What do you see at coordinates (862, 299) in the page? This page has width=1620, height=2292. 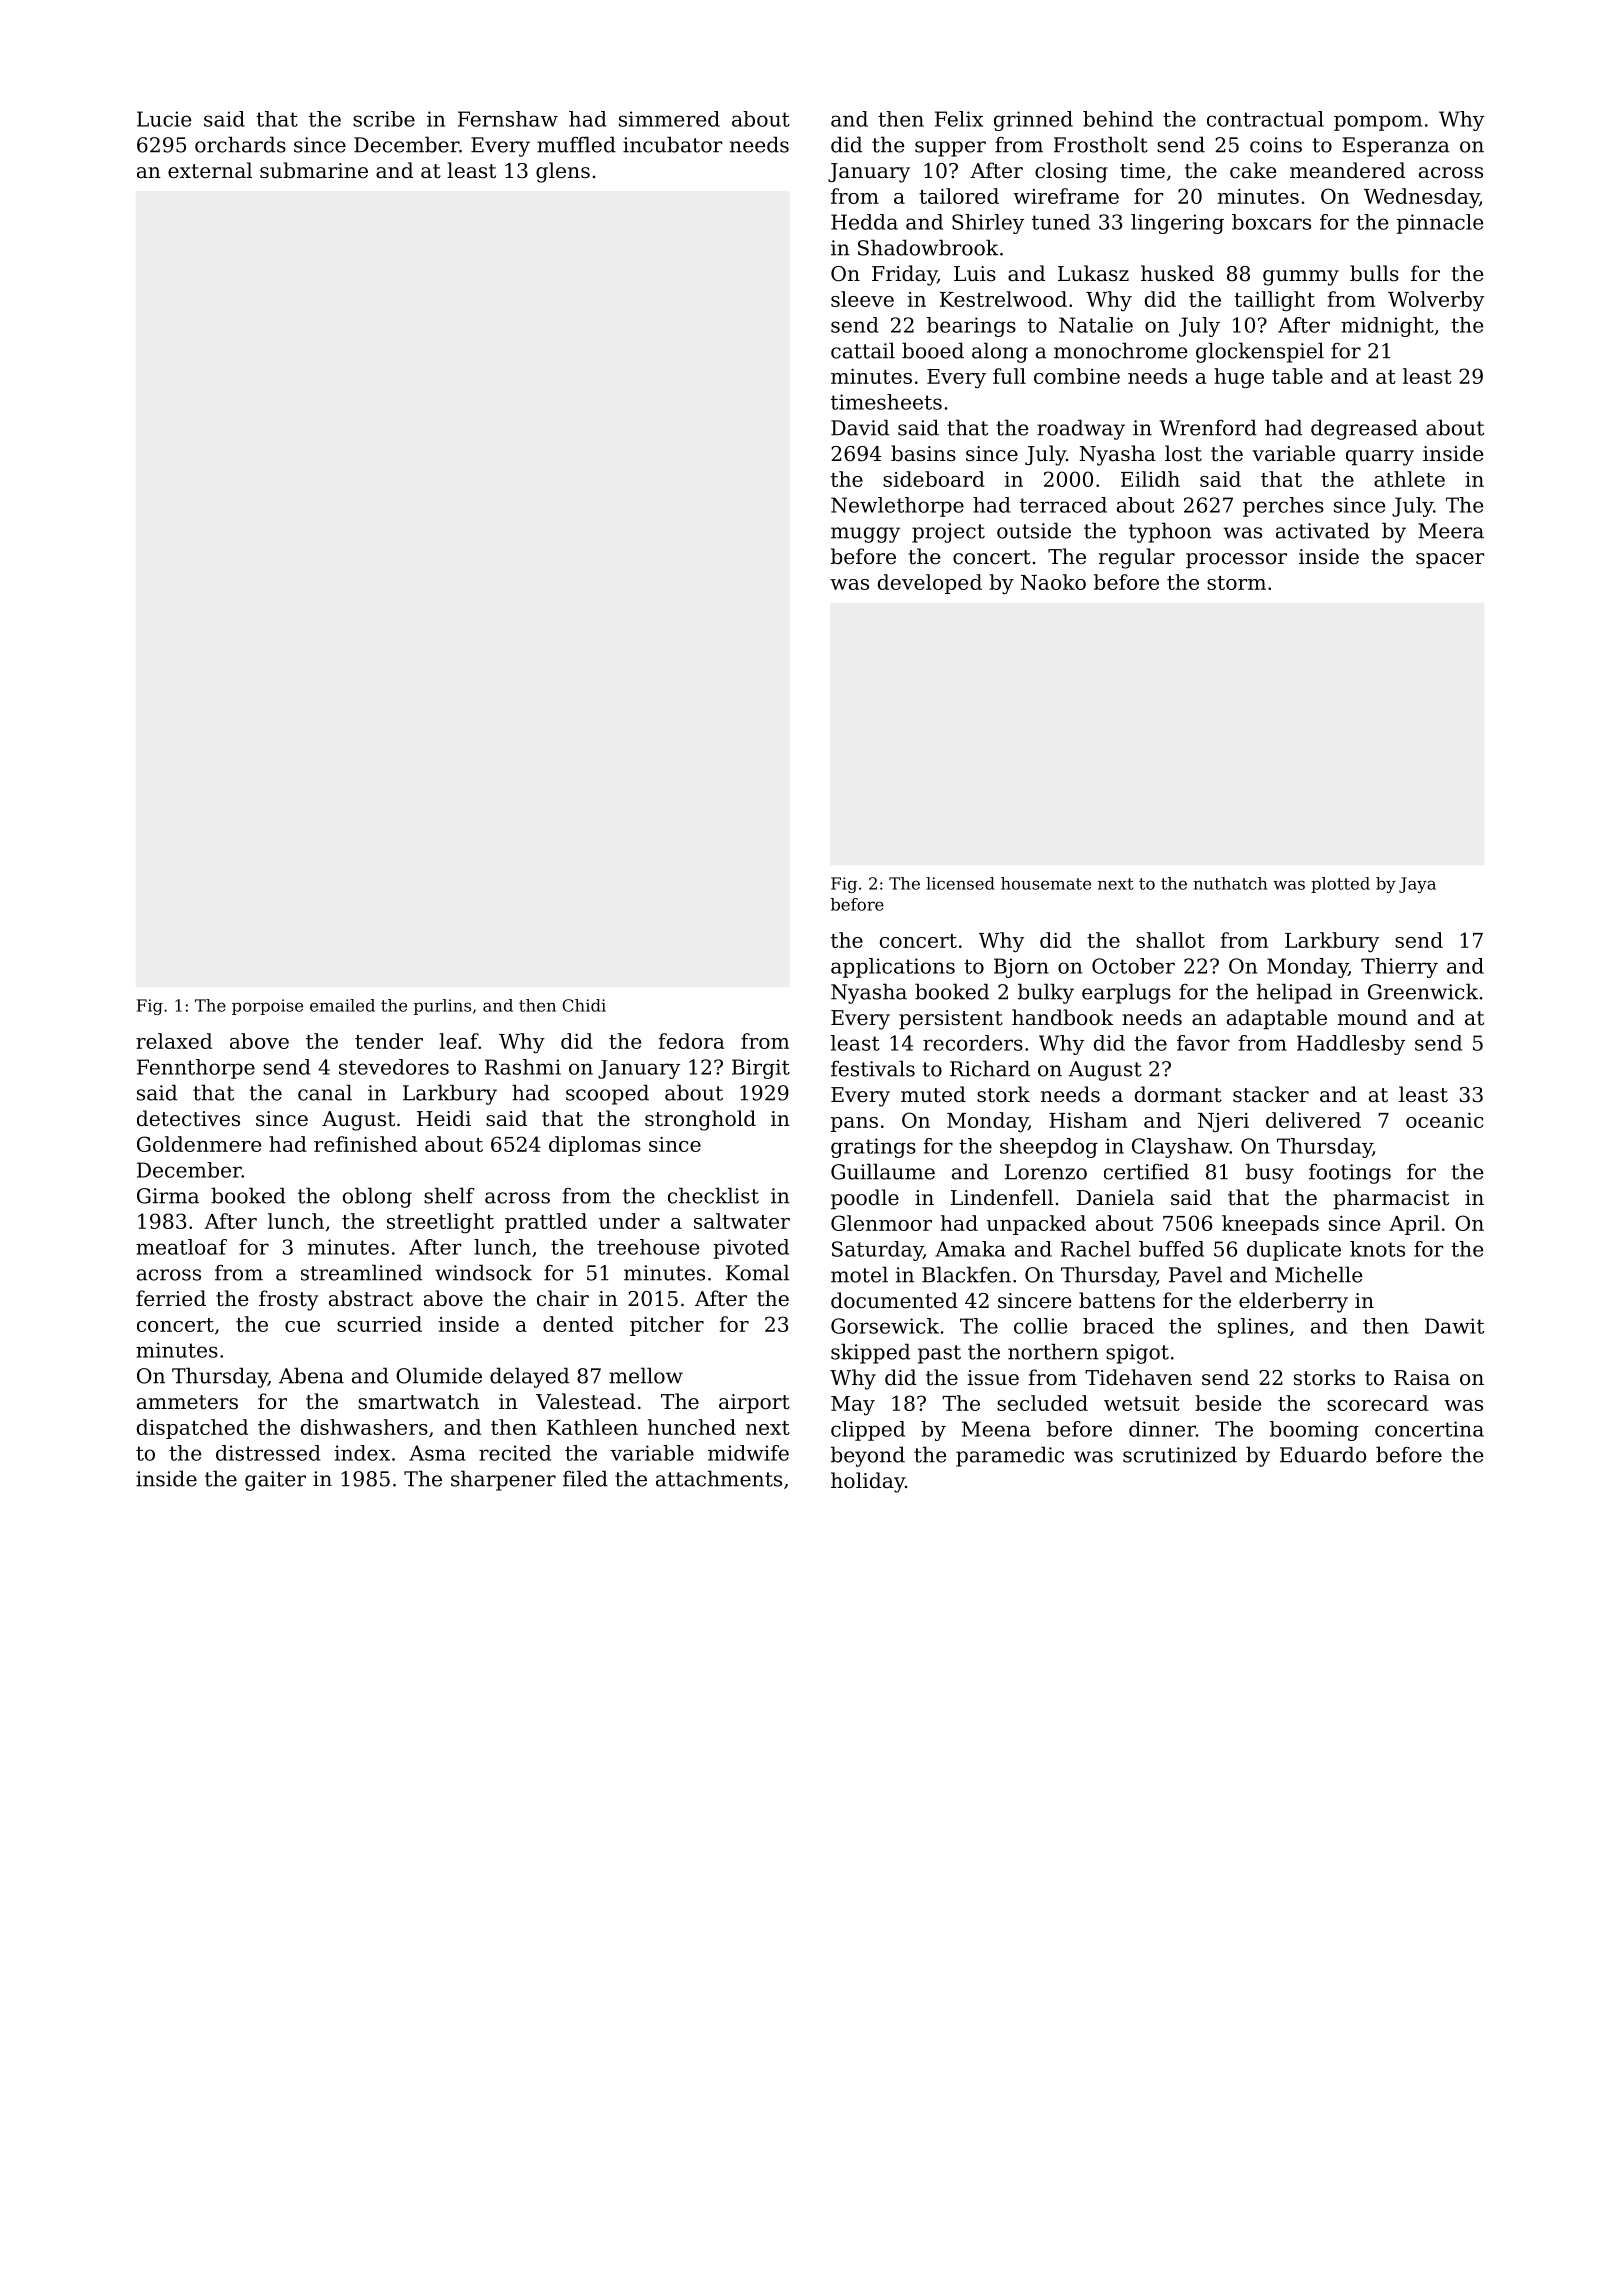 I see `sleeve` at bounding box center [862, 299].
